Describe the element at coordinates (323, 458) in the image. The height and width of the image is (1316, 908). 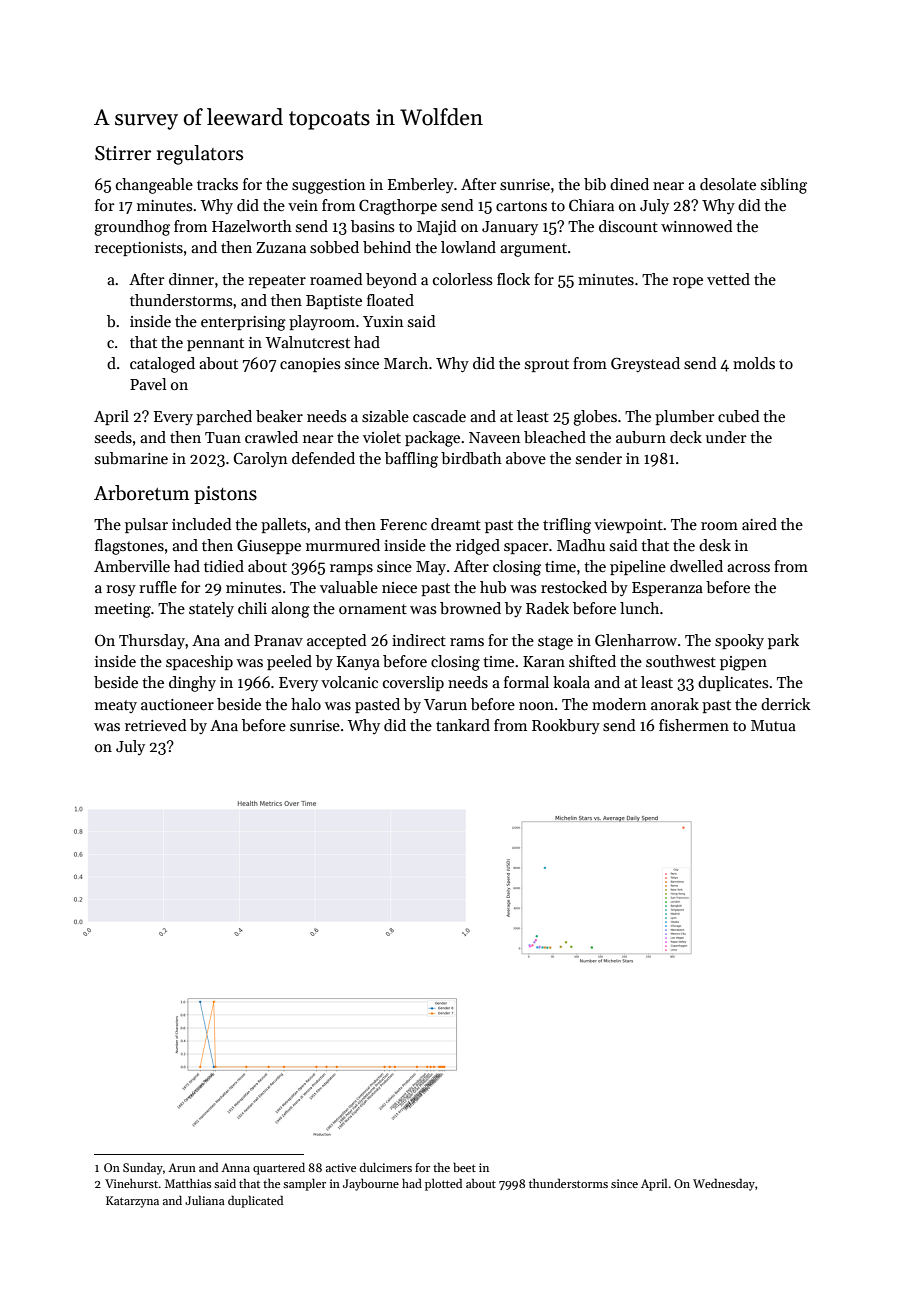
I see `defended` at that location.
